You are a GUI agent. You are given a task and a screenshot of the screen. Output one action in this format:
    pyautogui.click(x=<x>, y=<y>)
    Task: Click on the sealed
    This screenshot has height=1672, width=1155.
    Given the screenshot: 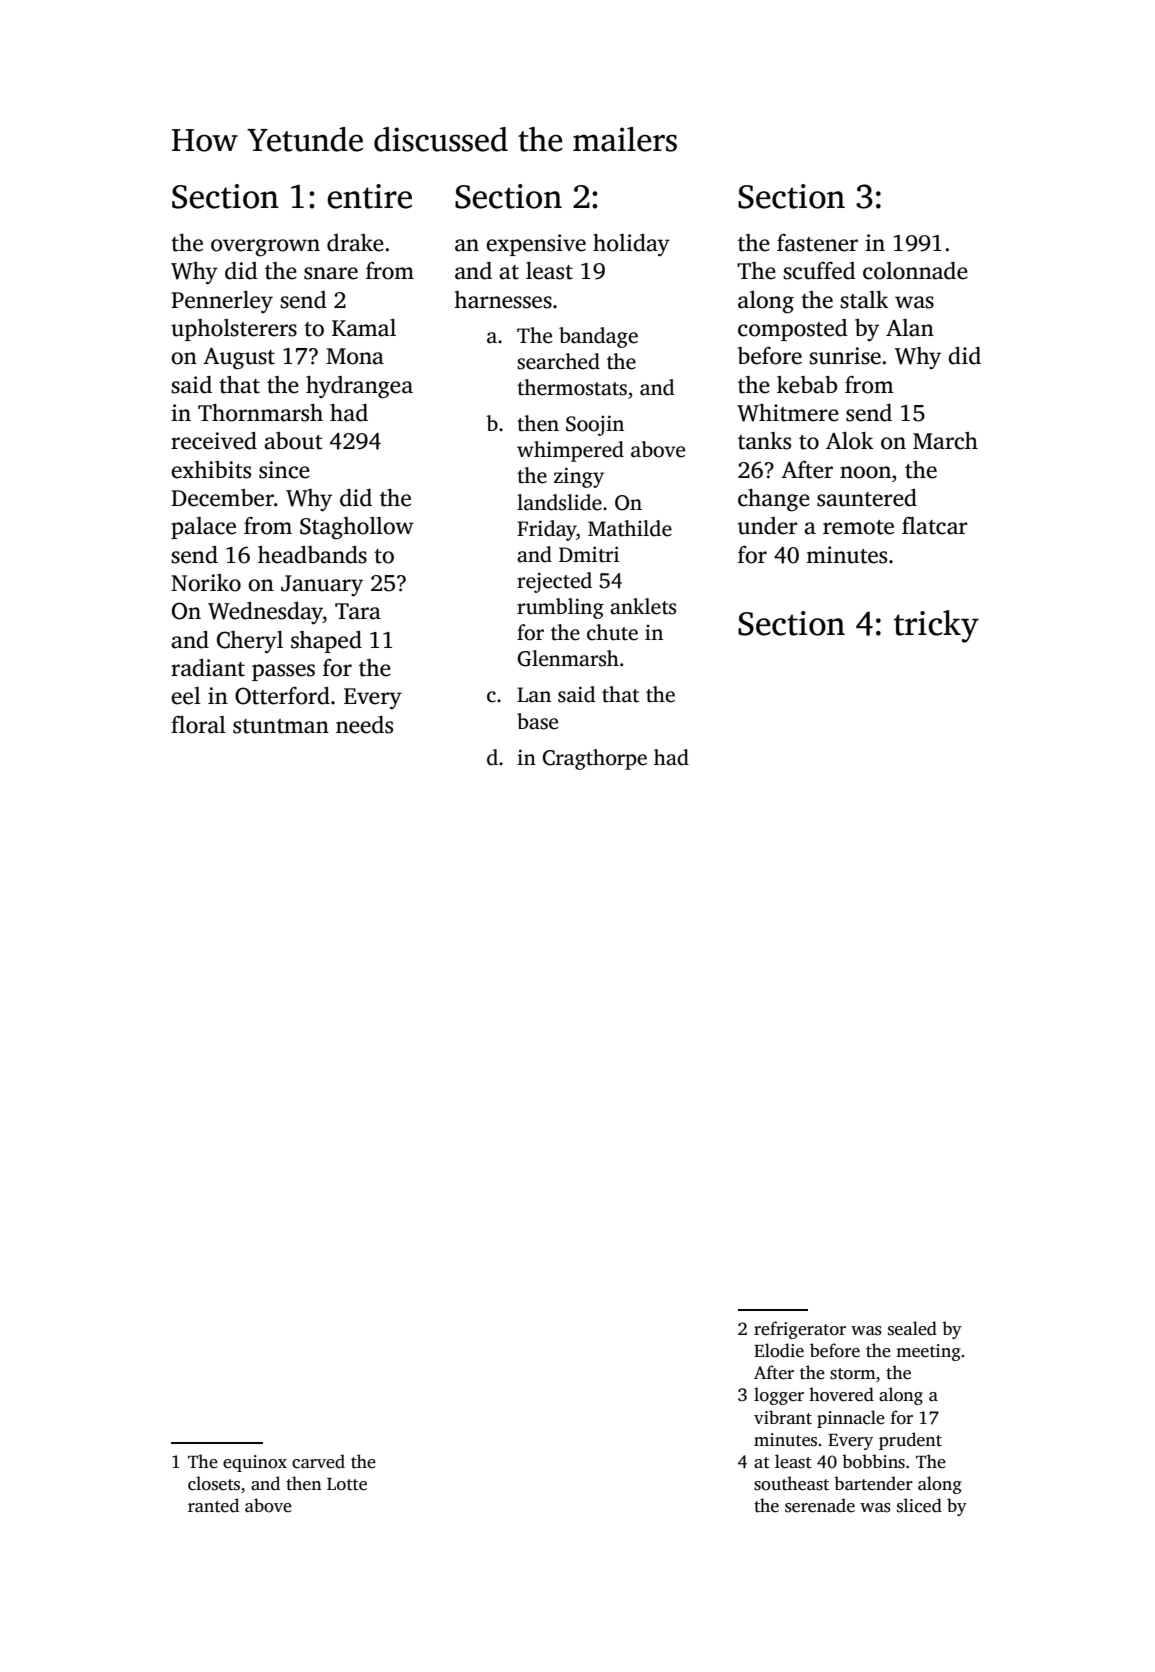 What is the action you would take?
    pyautogui.click(x=912, y=1328)
